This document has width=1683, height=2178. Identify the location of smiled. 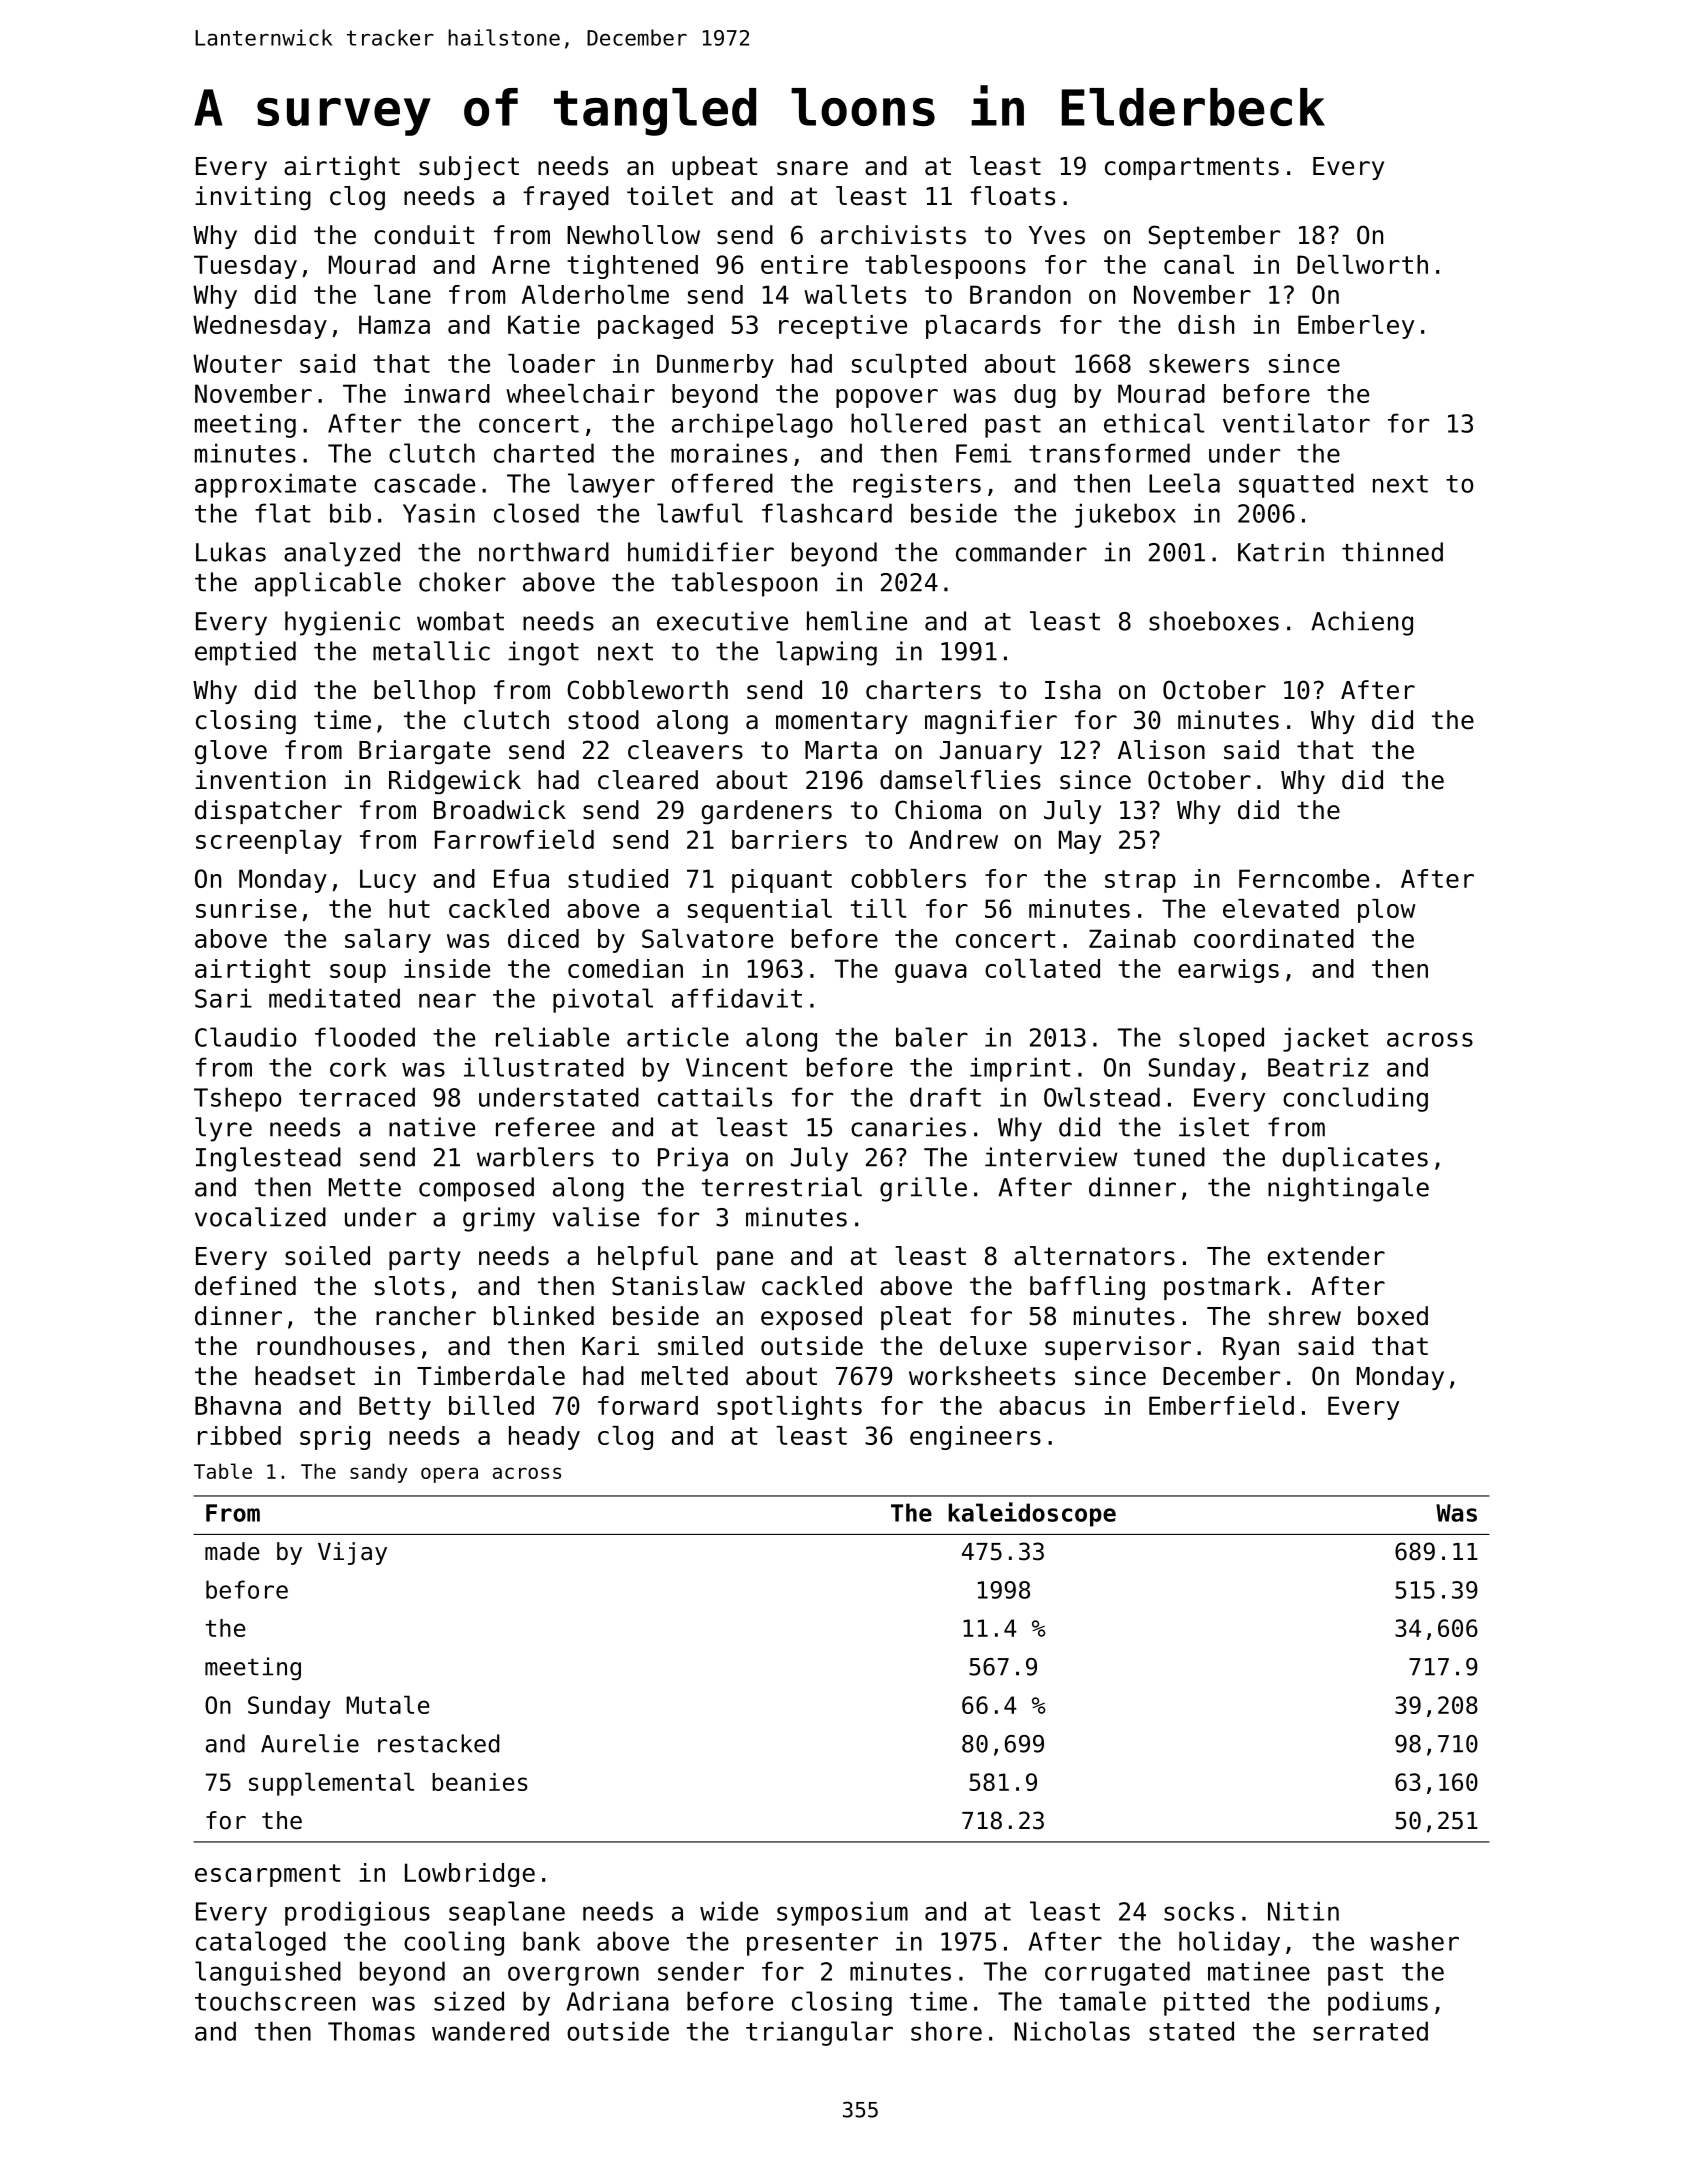
(700, 1346).
